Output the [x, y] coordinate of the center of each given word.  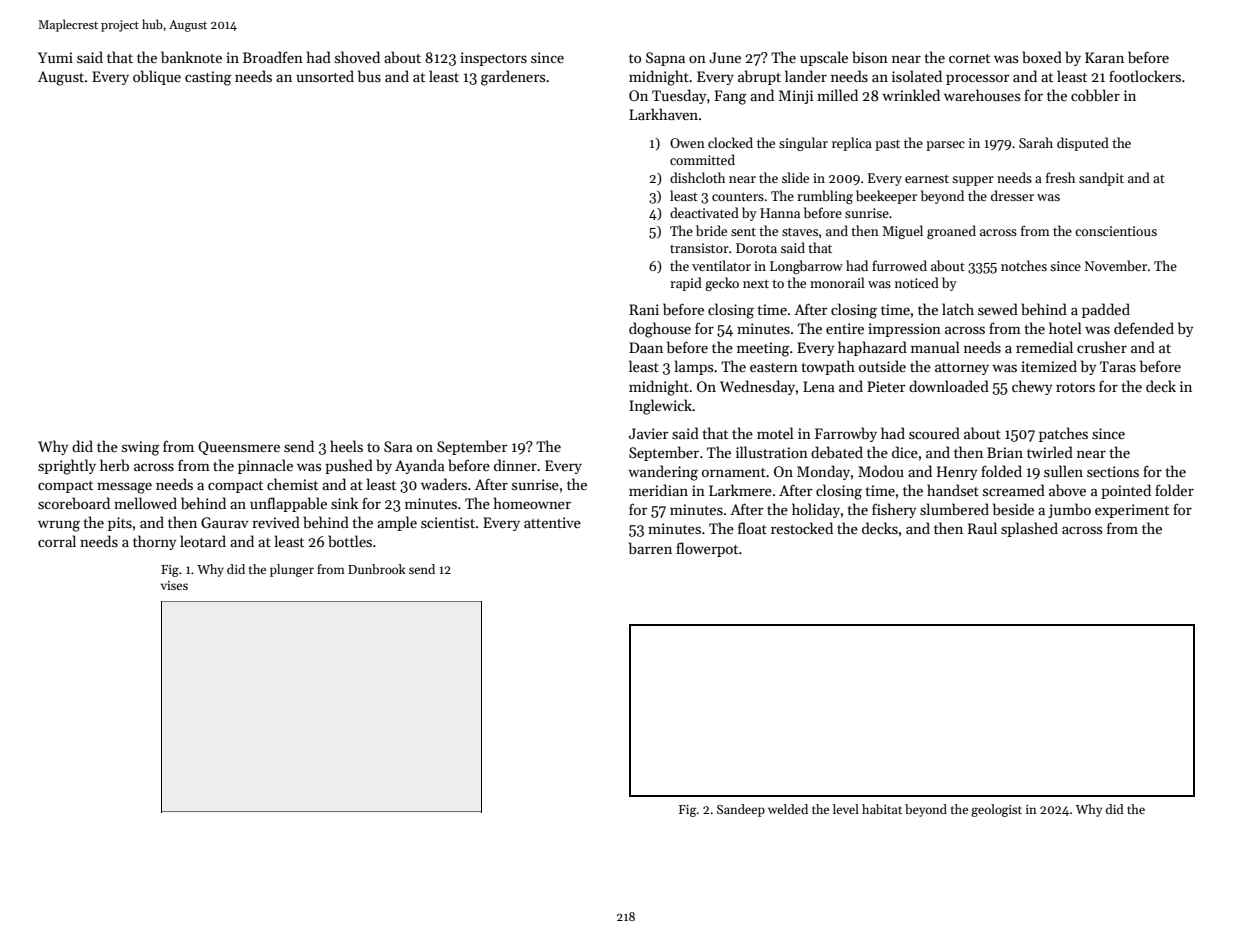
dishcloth [697, 177]
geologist [996, 810]
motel [775, 433]
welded [788, 809]
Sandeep [741, 810]
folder [1174, 490]
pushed [349, 466]
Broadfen [273, 57]
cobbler [1095, 95]
